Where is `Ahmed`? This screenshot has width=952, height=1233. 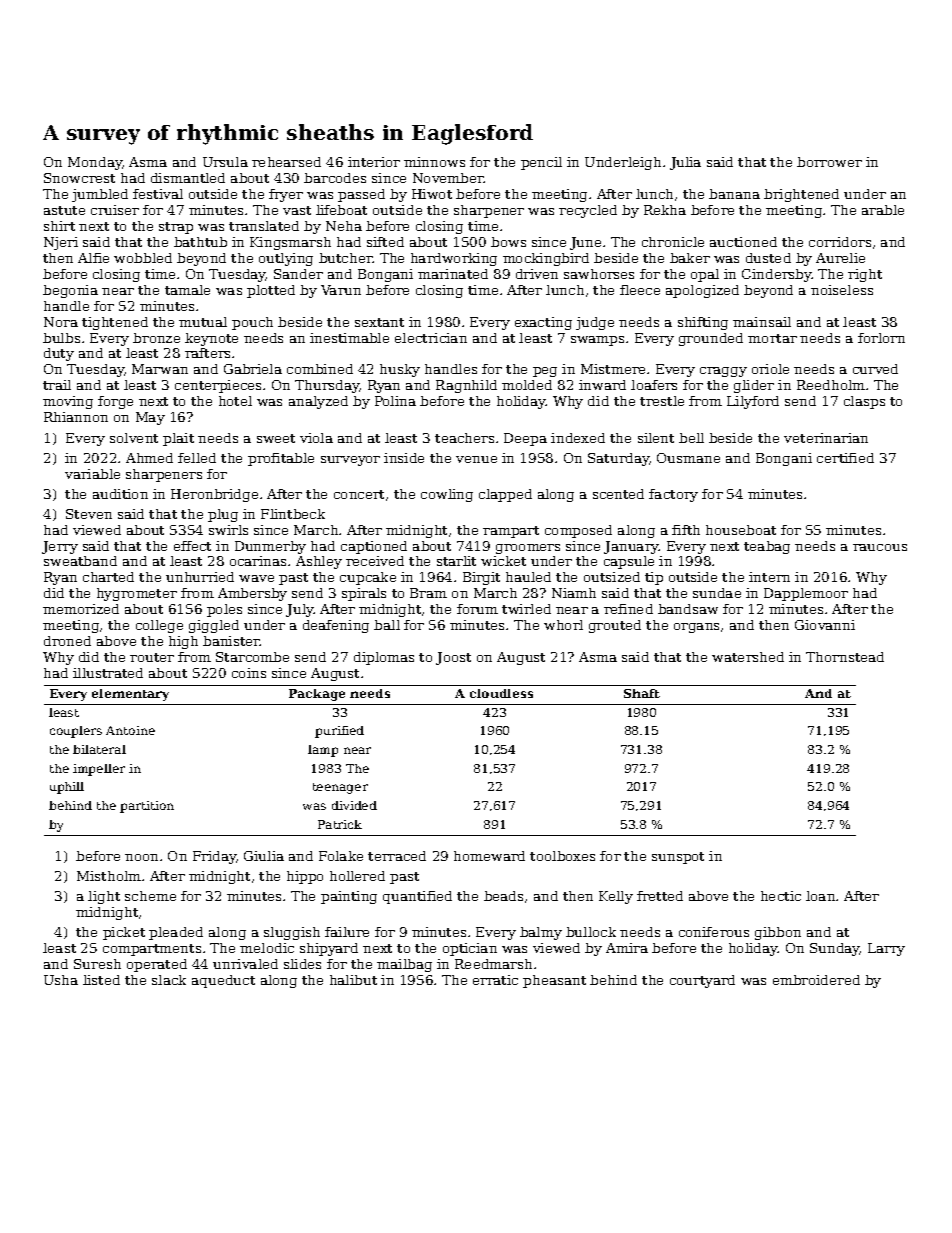 Ahmed is located at coordinates (149, 458).
